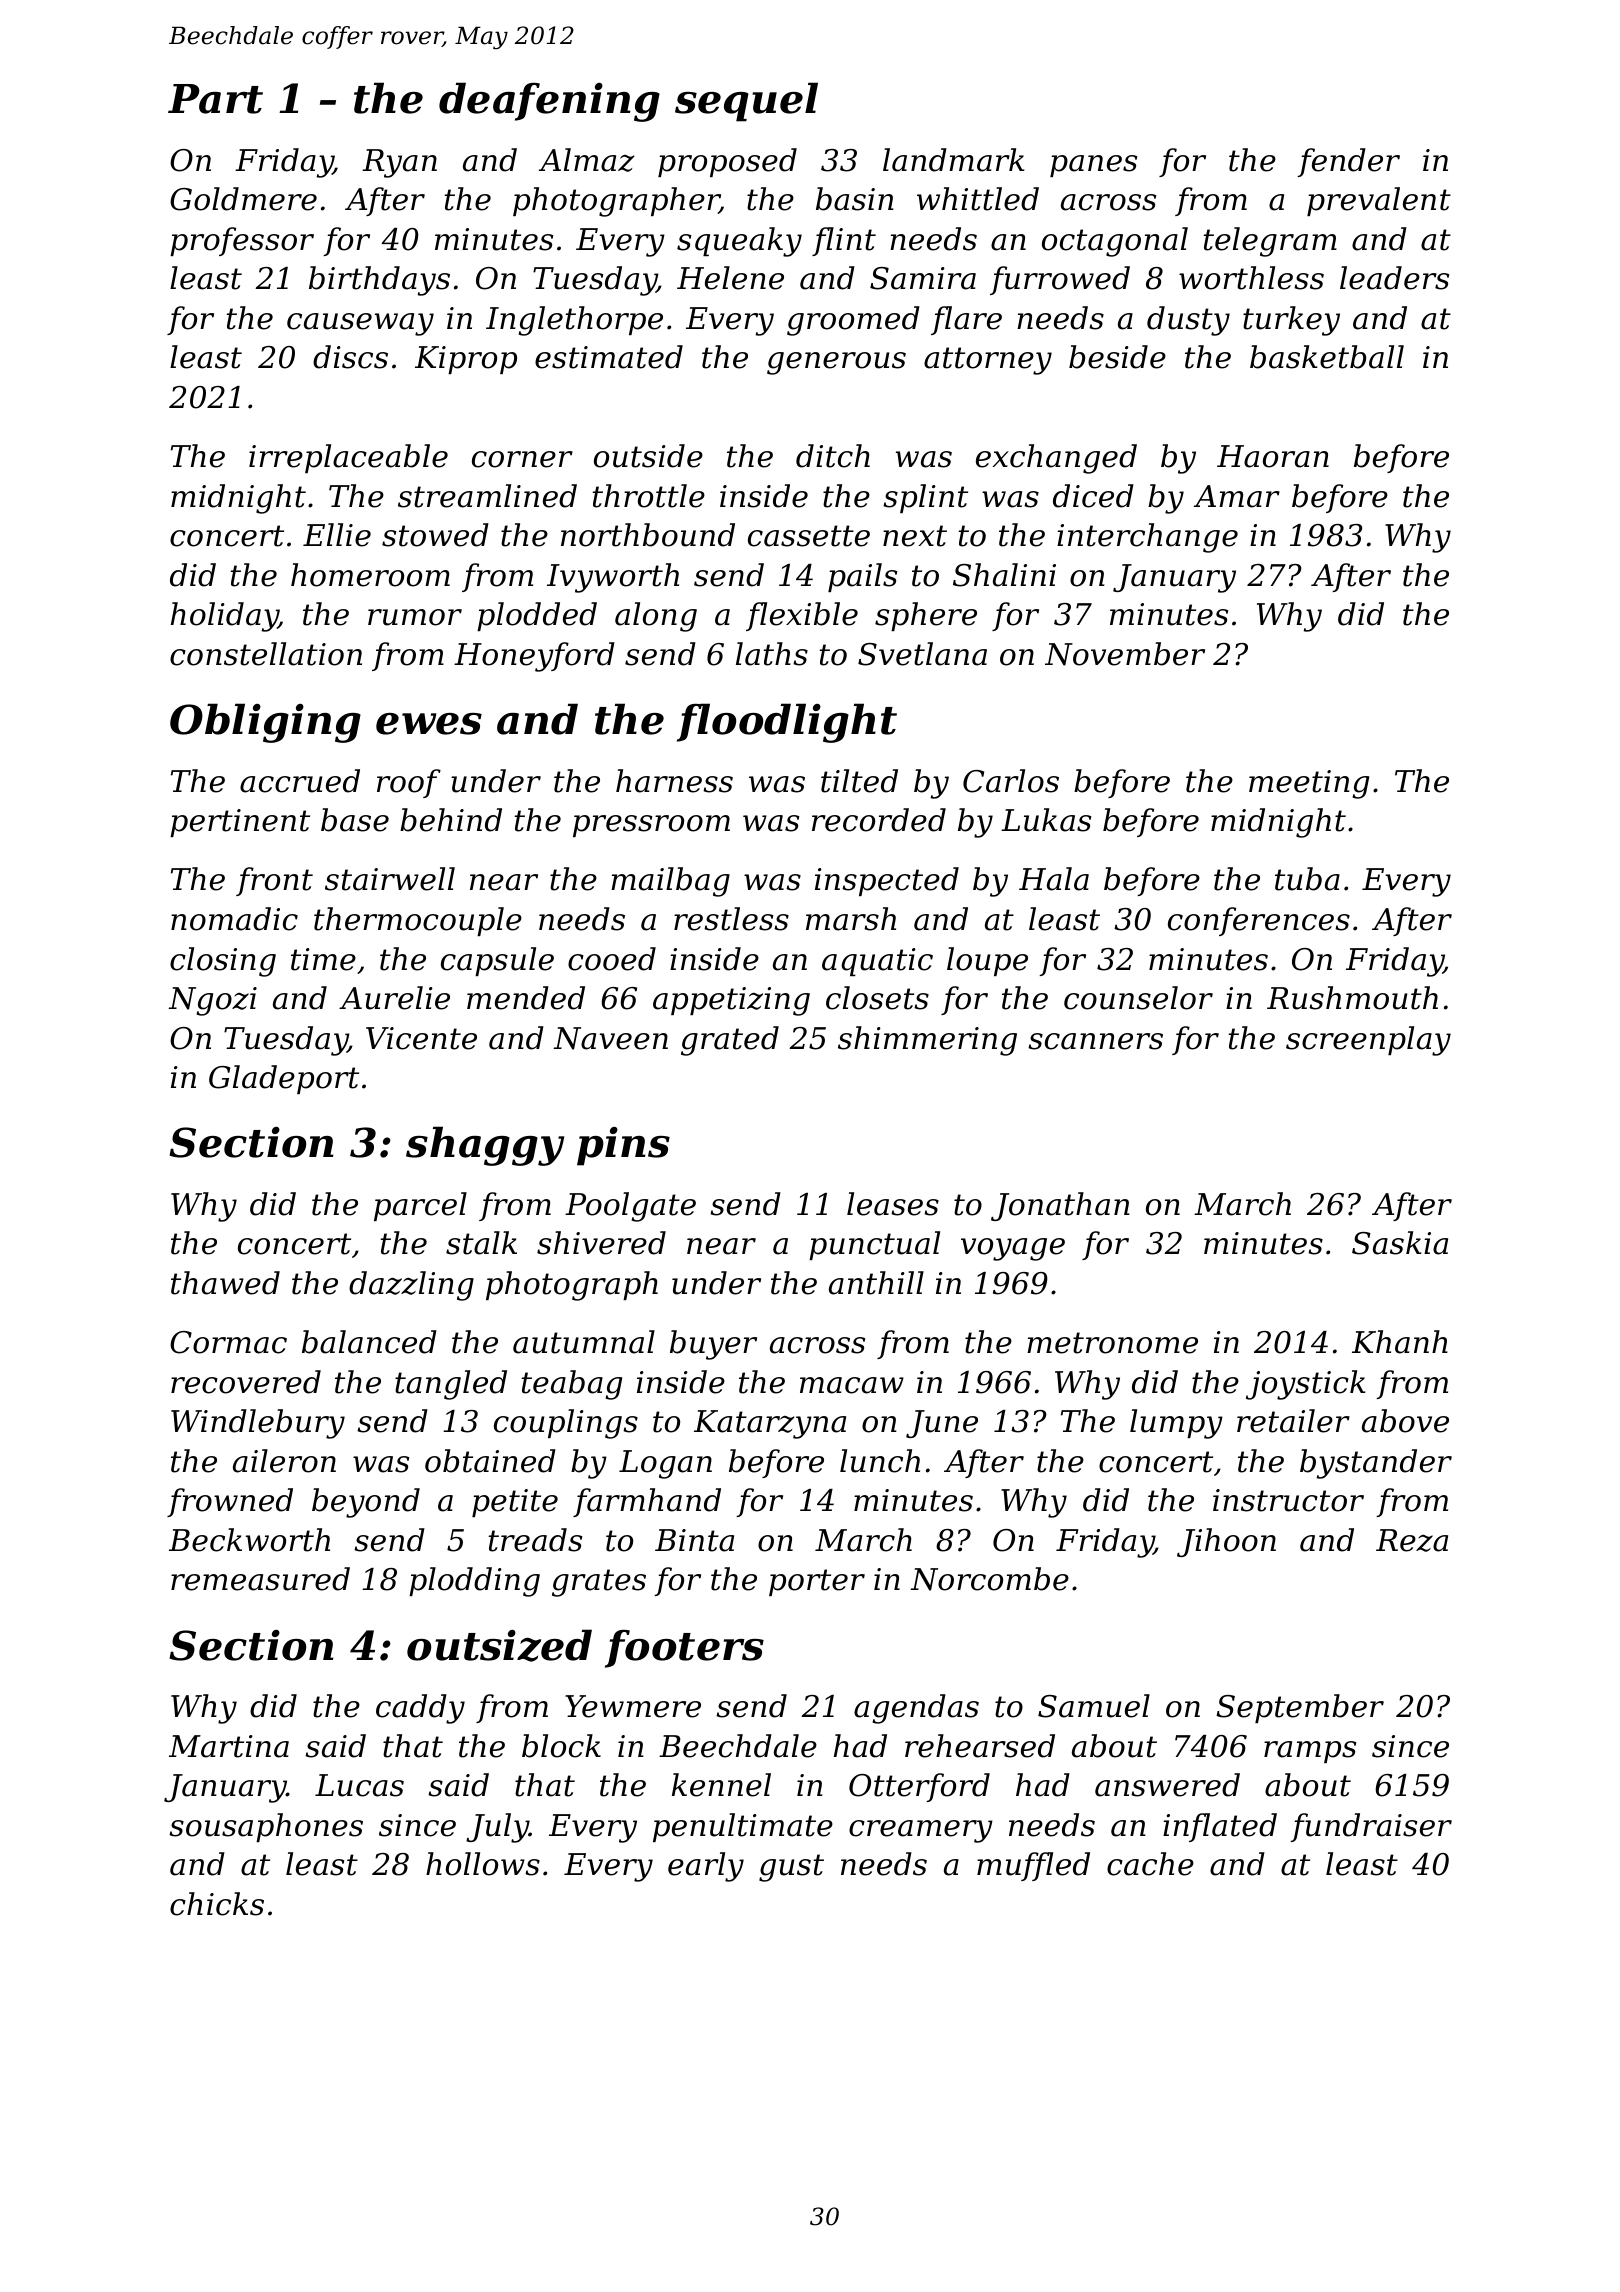  Describe the element at coordinates (217, 1904) in the image. I see `chicks` at that location.
